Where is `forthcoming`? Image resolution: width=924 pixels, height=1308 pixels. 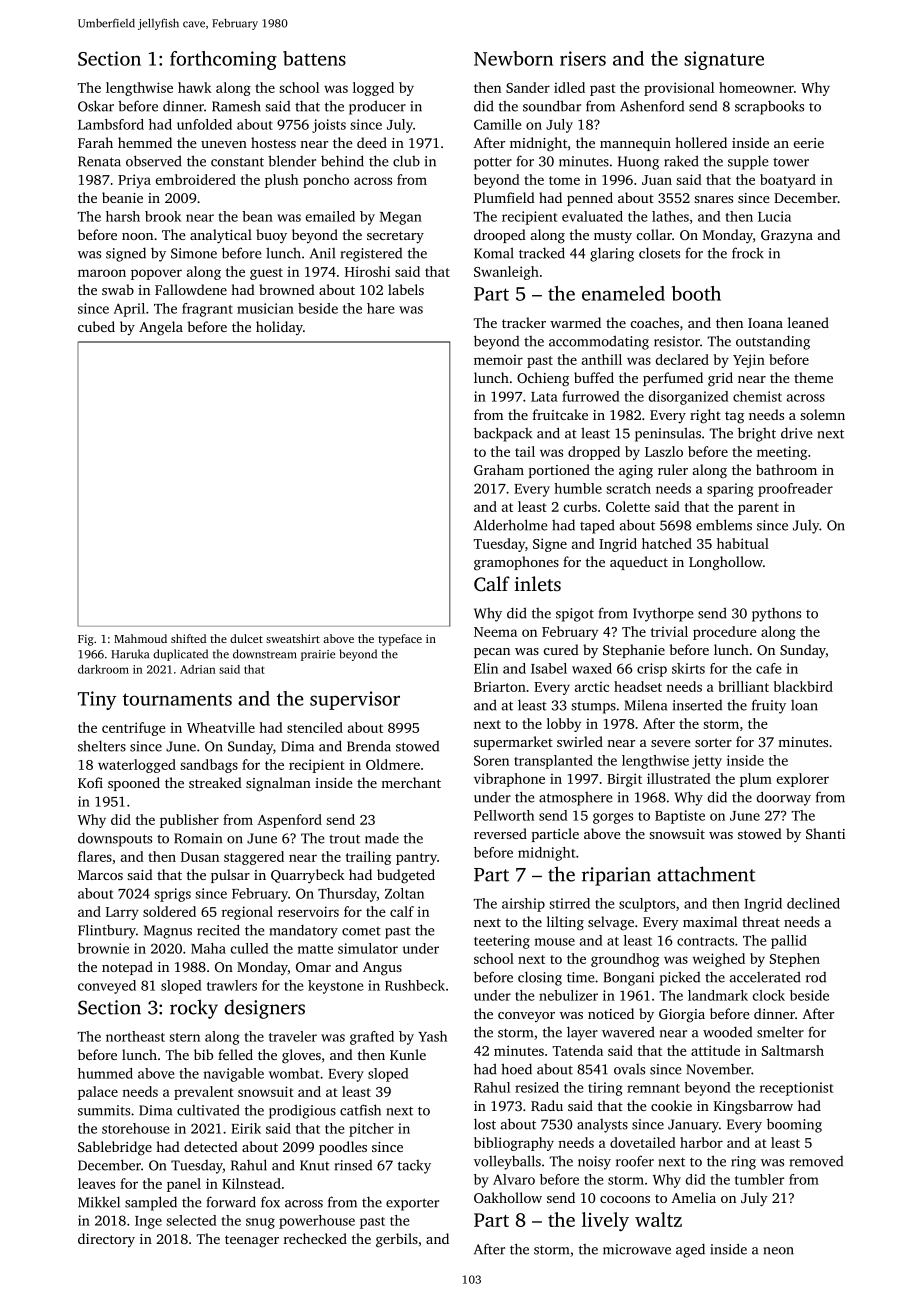
forthcoming is located at coordinates (223, 60).
